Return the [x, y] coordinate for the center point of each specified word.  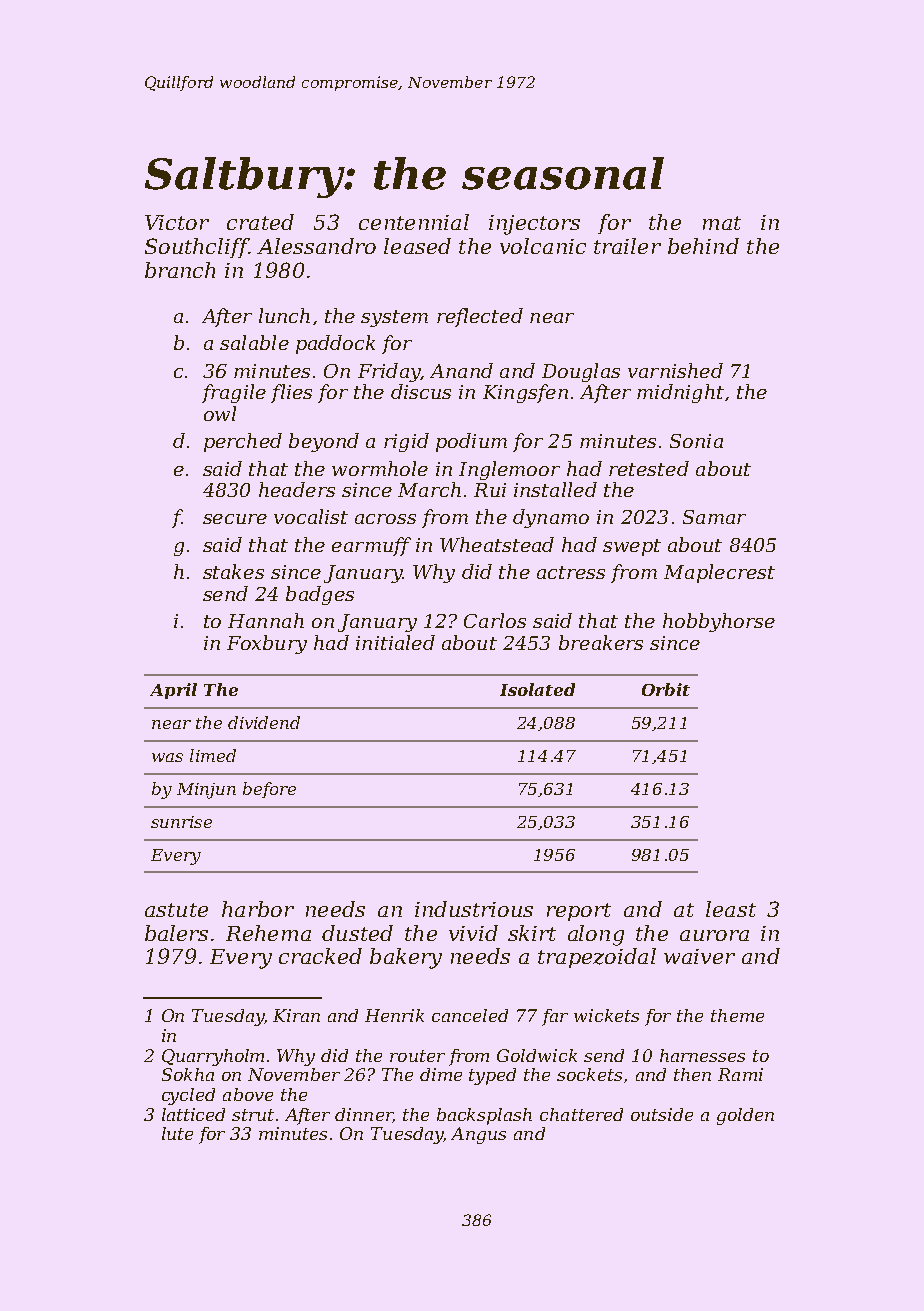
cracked [320, 956]
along [596, 935]
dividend [264, 722]
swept [632, 547]
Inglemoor [509, 470]
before [269, 790]
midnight [680, 393]
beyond [324, 442]
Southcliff [197, 248]
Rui [490, 490]
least [731, 909]
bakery [406, 958]
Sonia [696, 441]
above [248, 1094]
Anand [461, 370]
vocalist [311, 516]
